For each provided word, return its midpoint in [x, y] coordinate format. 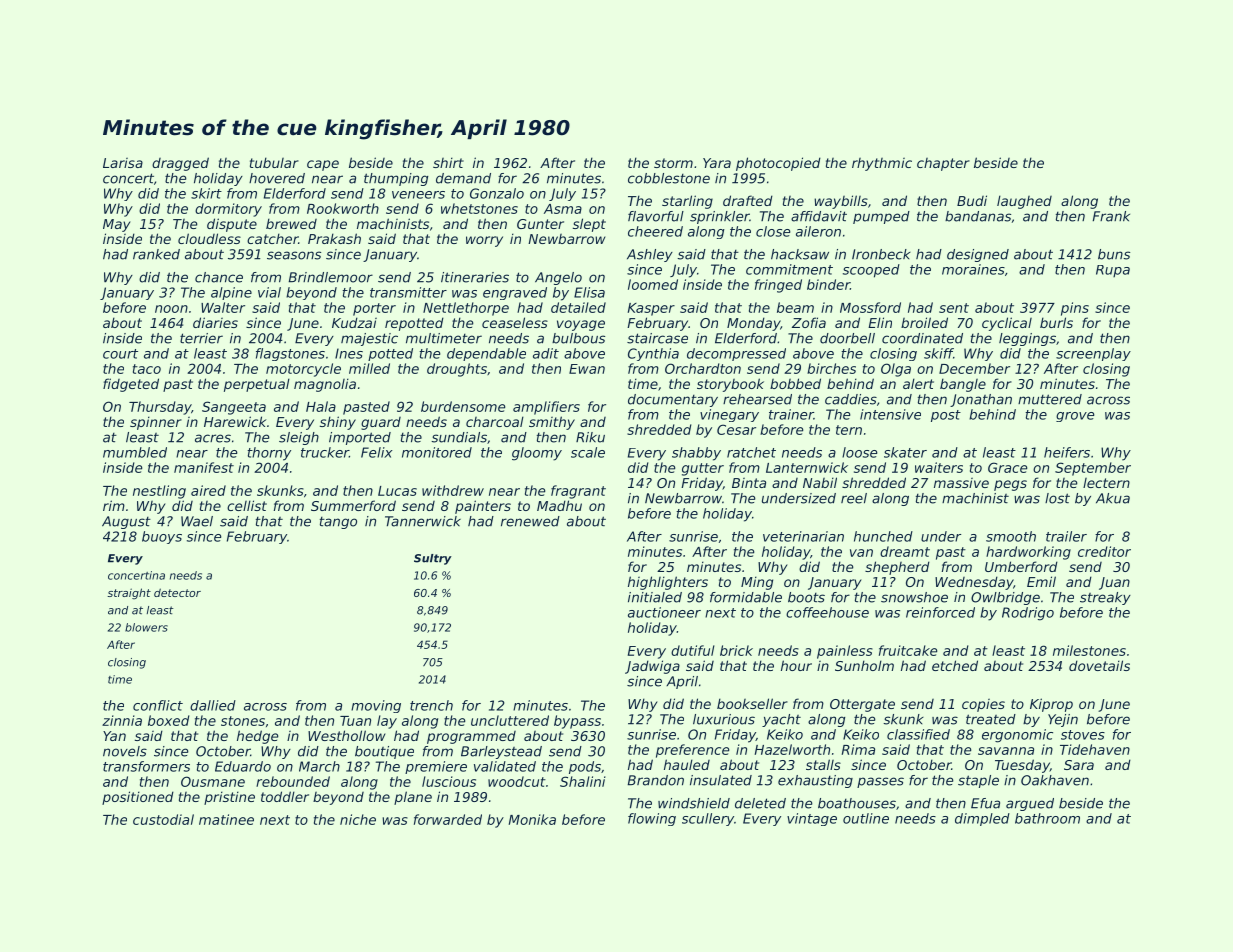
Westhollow [346, 735]
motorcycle [303, 370]
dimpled [982, 819]
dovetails [1099, 665]
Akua [1113, 498]
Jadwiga [652, 667]
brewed [291, 223]
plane [413, 798]
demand [463, 178]
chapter [943, 164]
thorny [269, 454]
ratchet [751, 452]
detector [177, 592]
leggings [1027, 339]
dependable [486, 354]
